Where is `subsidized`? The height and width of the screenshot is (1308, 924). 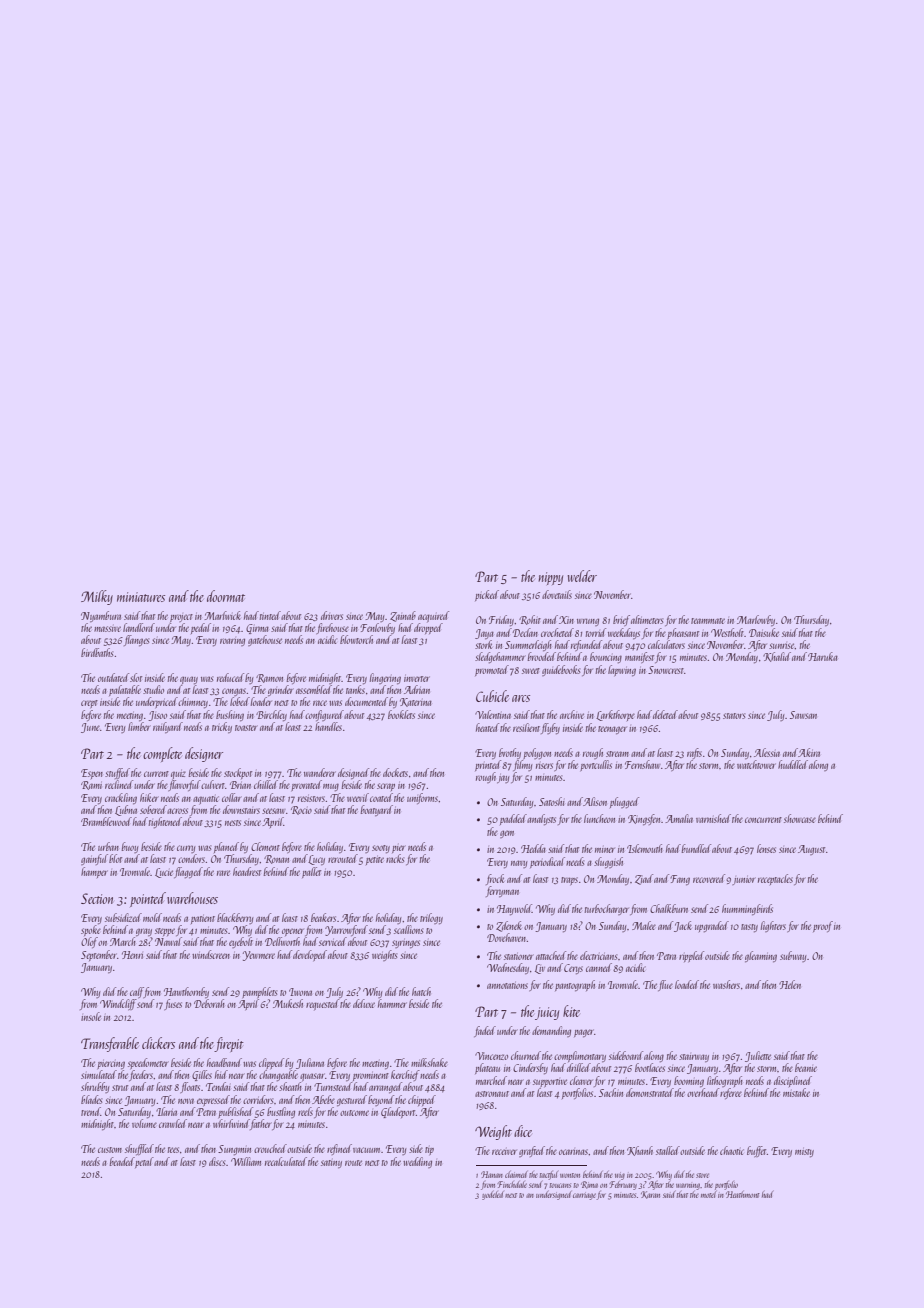
subsidized is located at coordinates (123, 917).
